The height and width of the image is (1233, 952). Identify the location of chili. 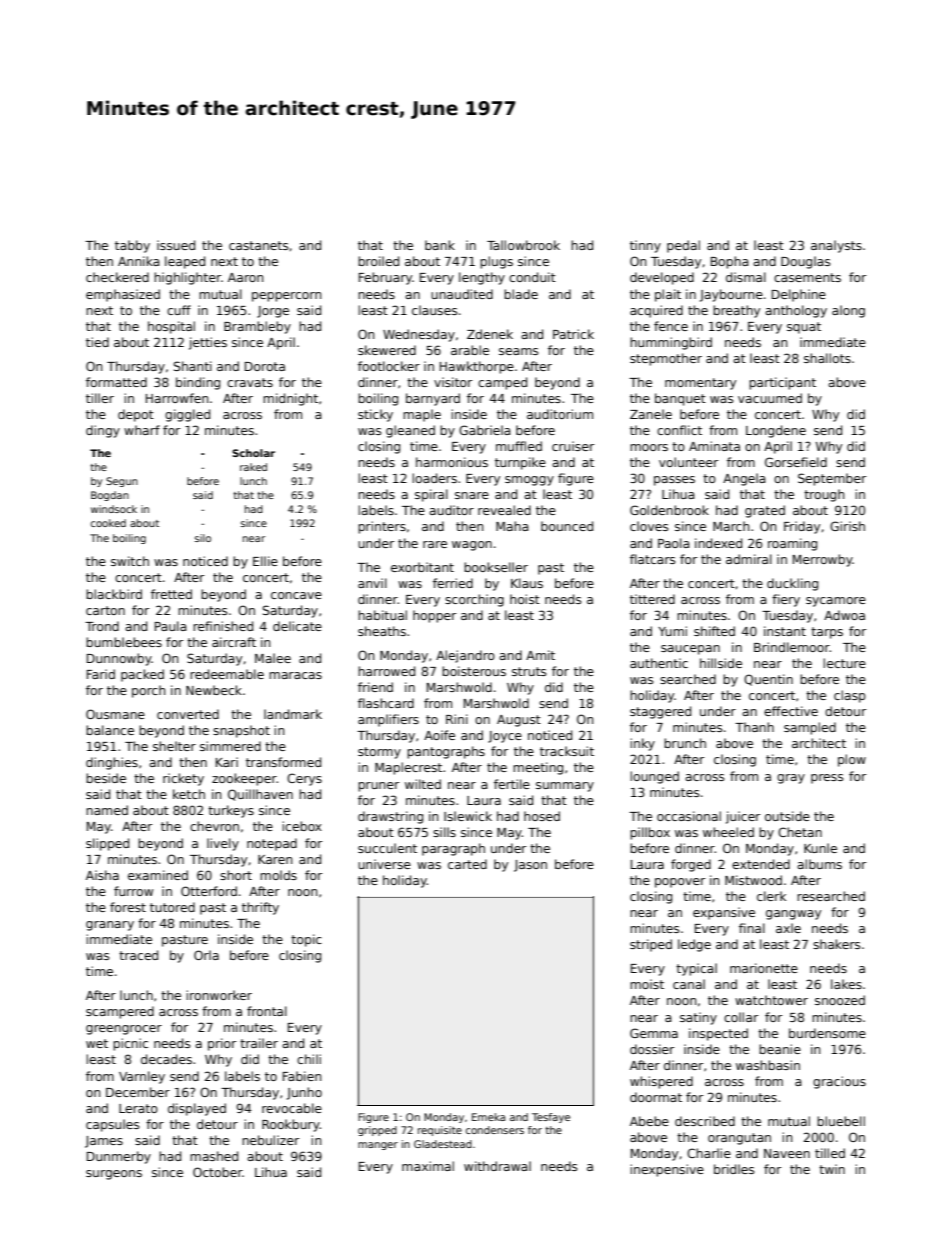
(309, 1059).
